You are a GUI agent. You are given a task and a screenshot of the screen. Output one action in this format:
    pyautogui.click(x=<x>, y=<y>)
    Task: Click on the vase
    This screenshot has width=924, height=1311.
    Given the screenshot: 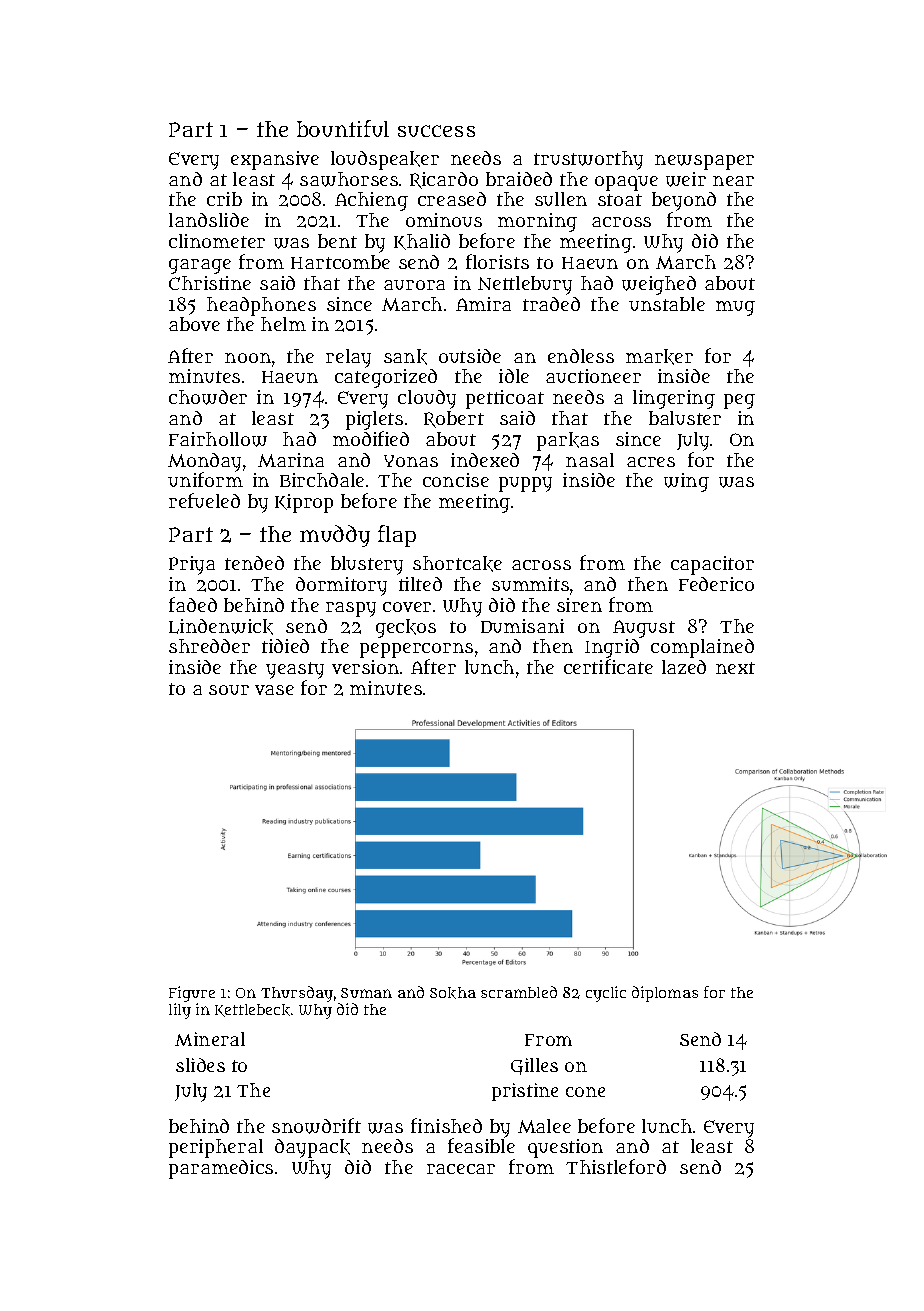 What is the action you would take?
    pyautogui.click(x=274, y=690)
